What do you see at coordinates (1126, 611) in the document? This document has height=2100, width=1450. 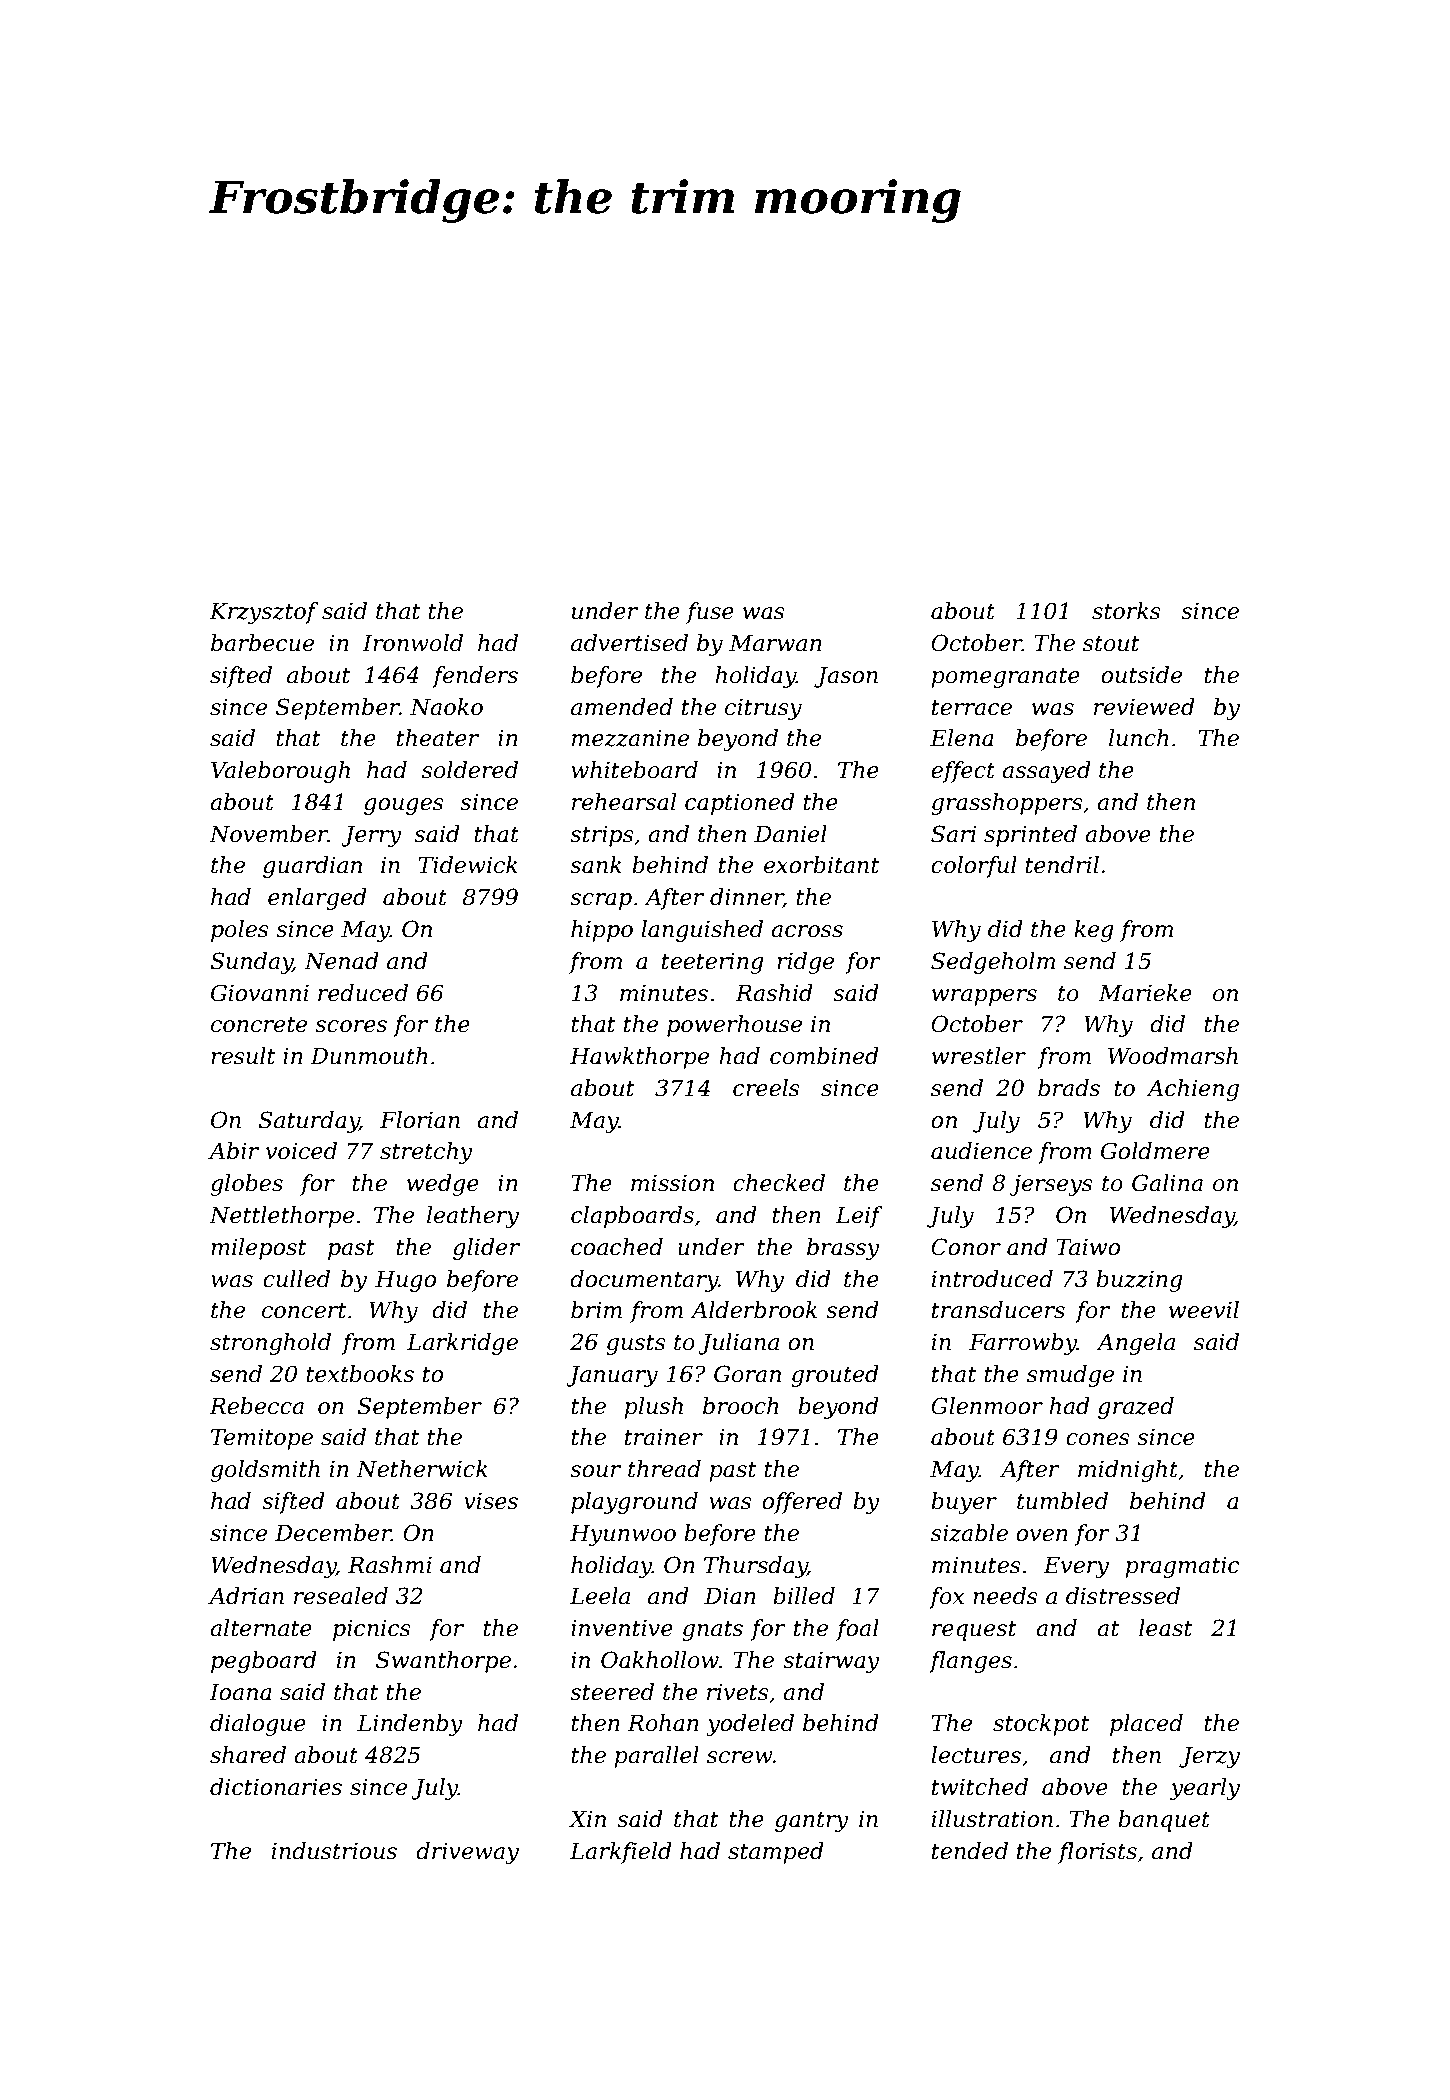 I see `storks` at bounding box center [1126, 611].
